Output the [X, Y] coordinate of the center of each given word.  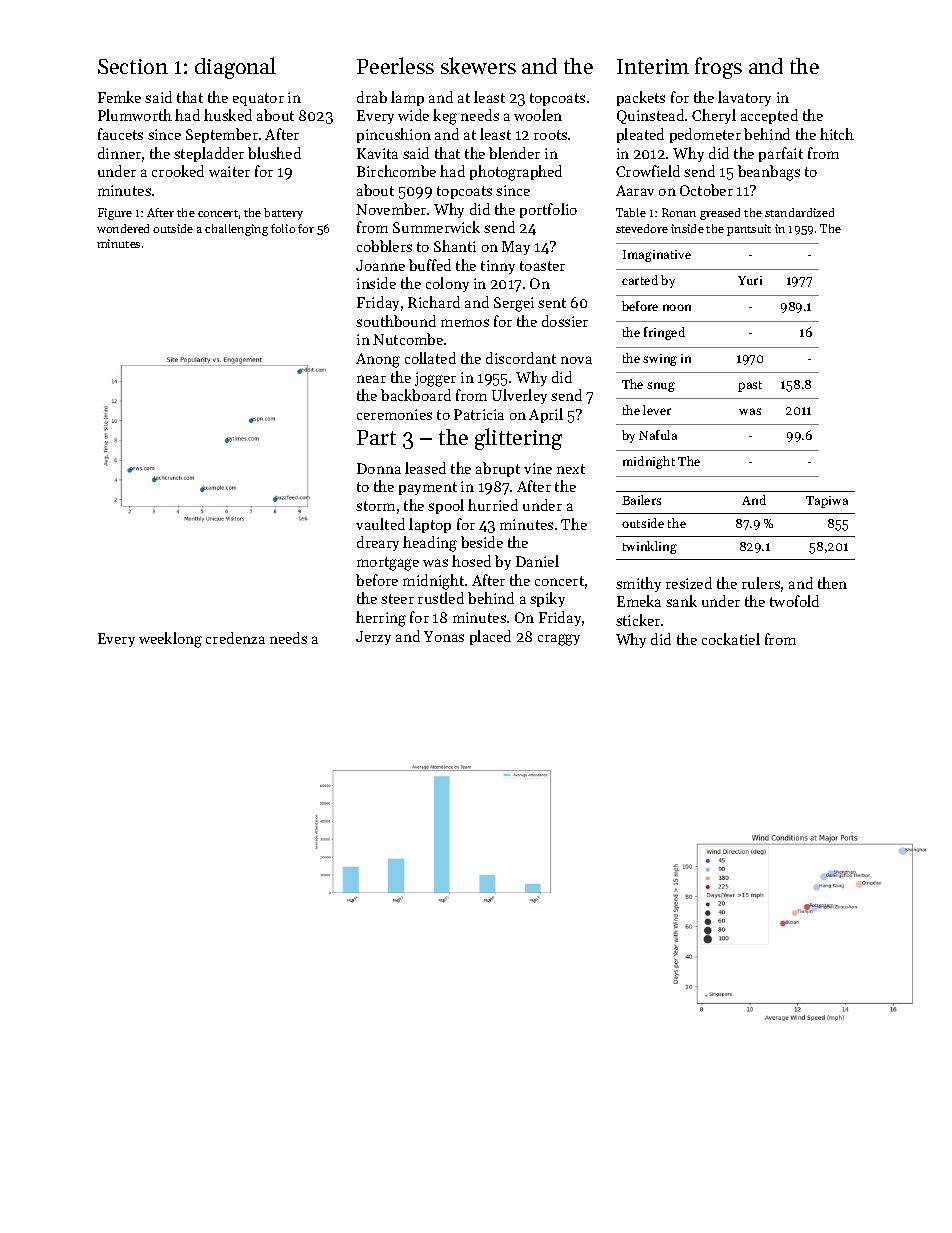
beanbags [769, 173]
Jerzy [373, 638]
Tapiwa [827, 502]
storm [375, 506]
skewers [478, 65]
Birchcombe [396, 171]
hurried [493, 505]
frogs [718, 68]
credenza [235, 638]
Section [133, 66]
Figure [115, 214]
